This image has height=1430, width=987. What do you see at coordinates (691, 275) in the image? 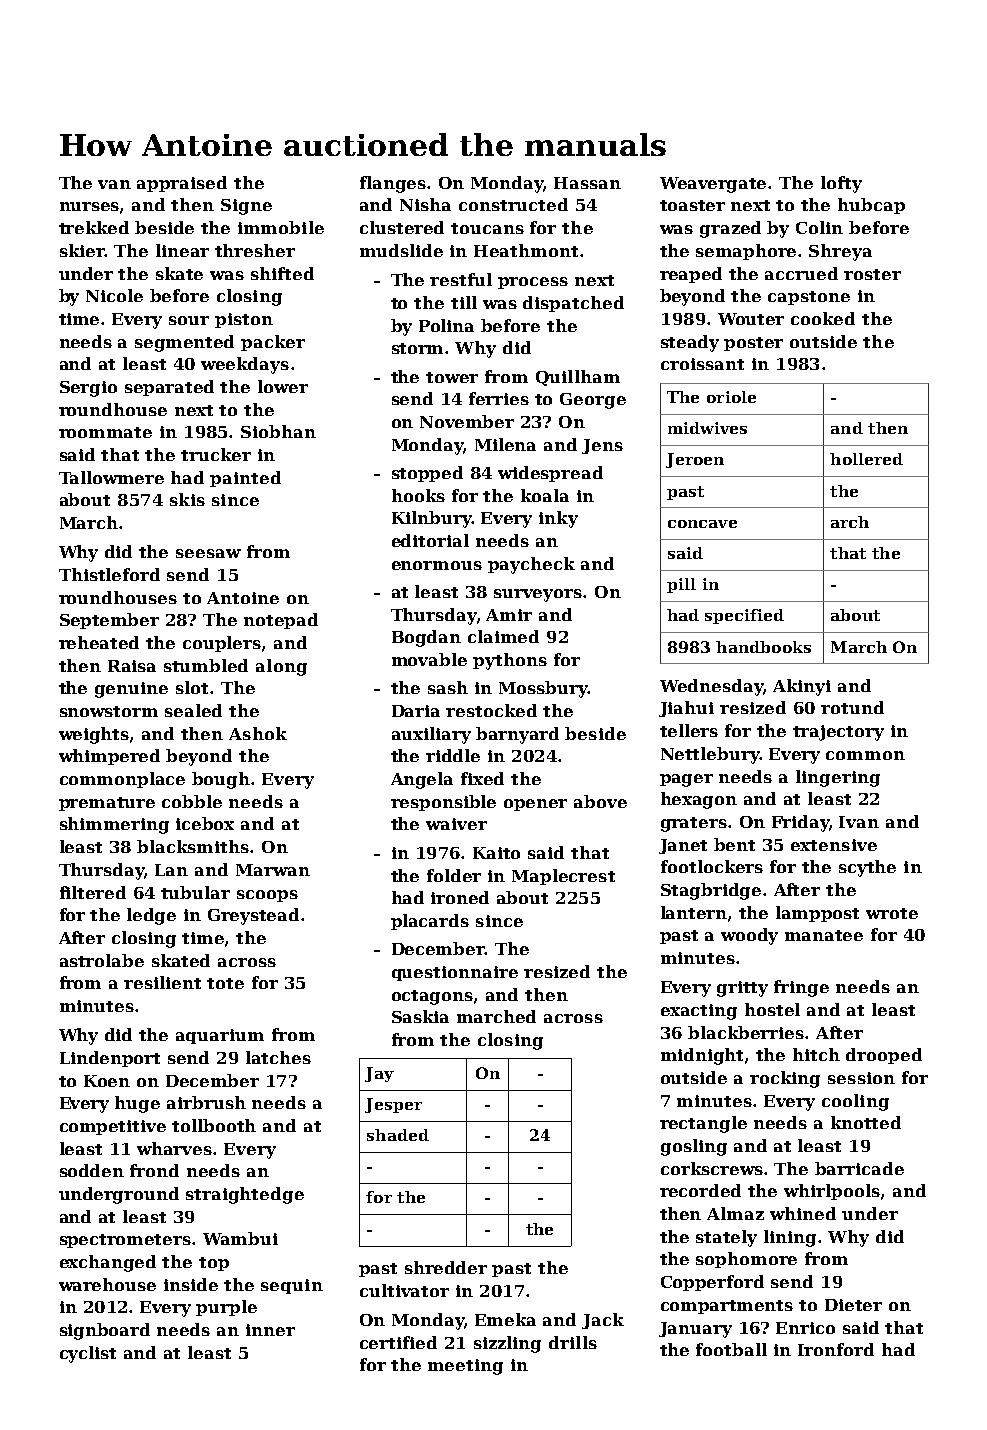
I see `reaped` at bounding box center [691, 275].
